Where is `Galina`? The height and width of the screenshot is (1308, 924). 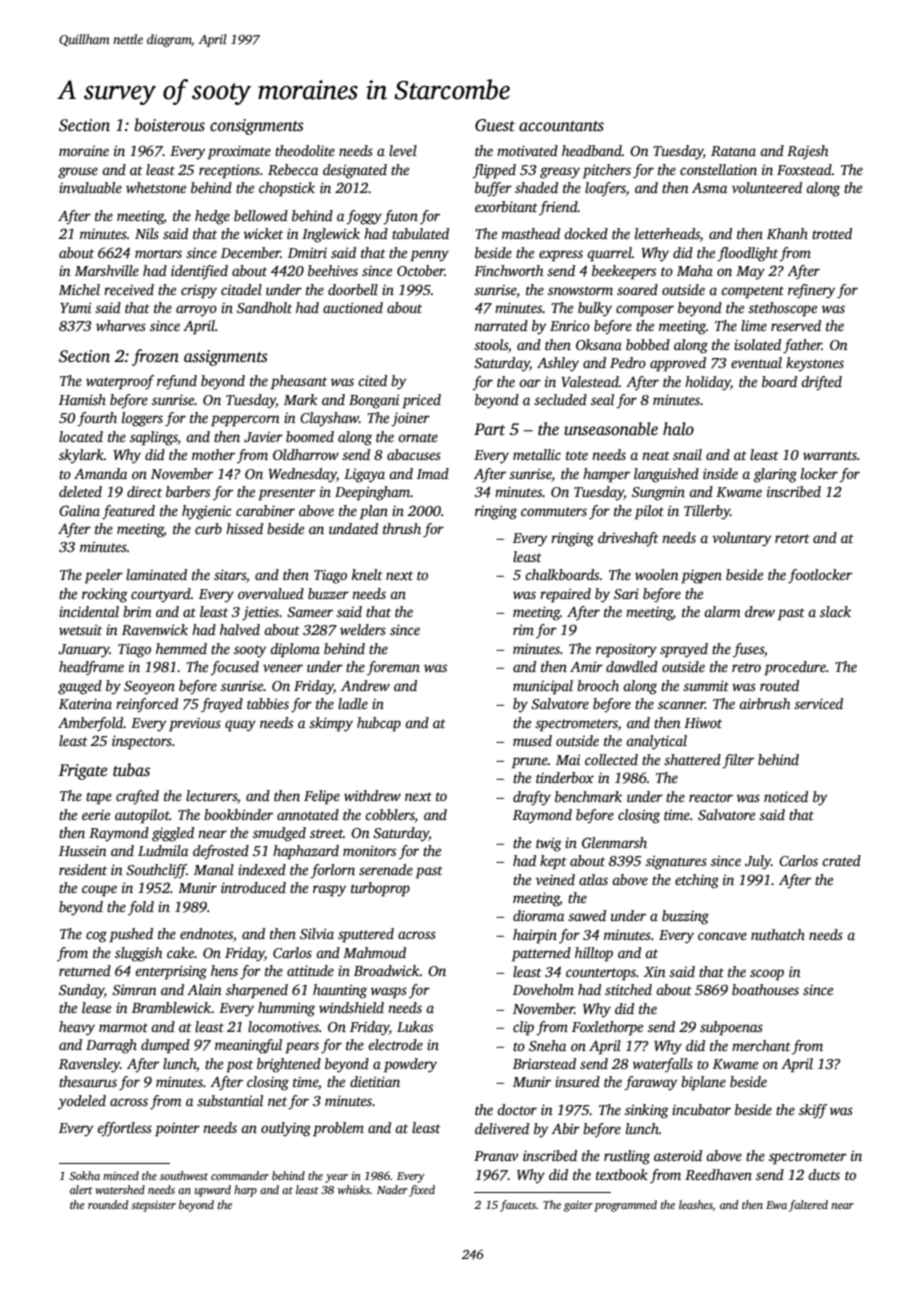
Galina is located at coordinates (79, 510).
